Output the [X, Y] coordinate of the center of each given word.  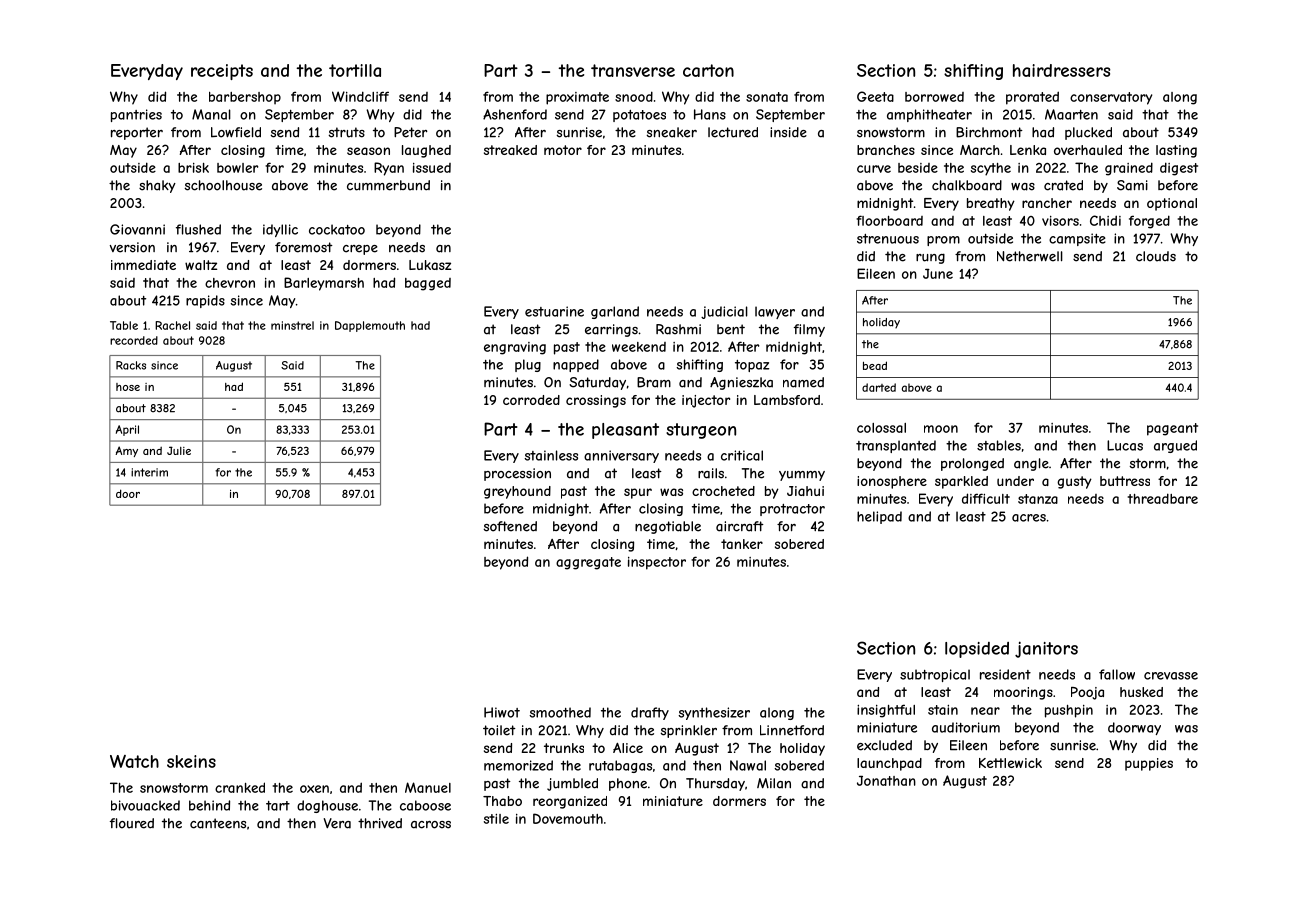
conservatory [1111, 98]
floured [132, 823]
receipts [222, 72]
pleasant [625, 431]
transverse [633, 70]
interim [149, 472]
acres [1029, 518]
